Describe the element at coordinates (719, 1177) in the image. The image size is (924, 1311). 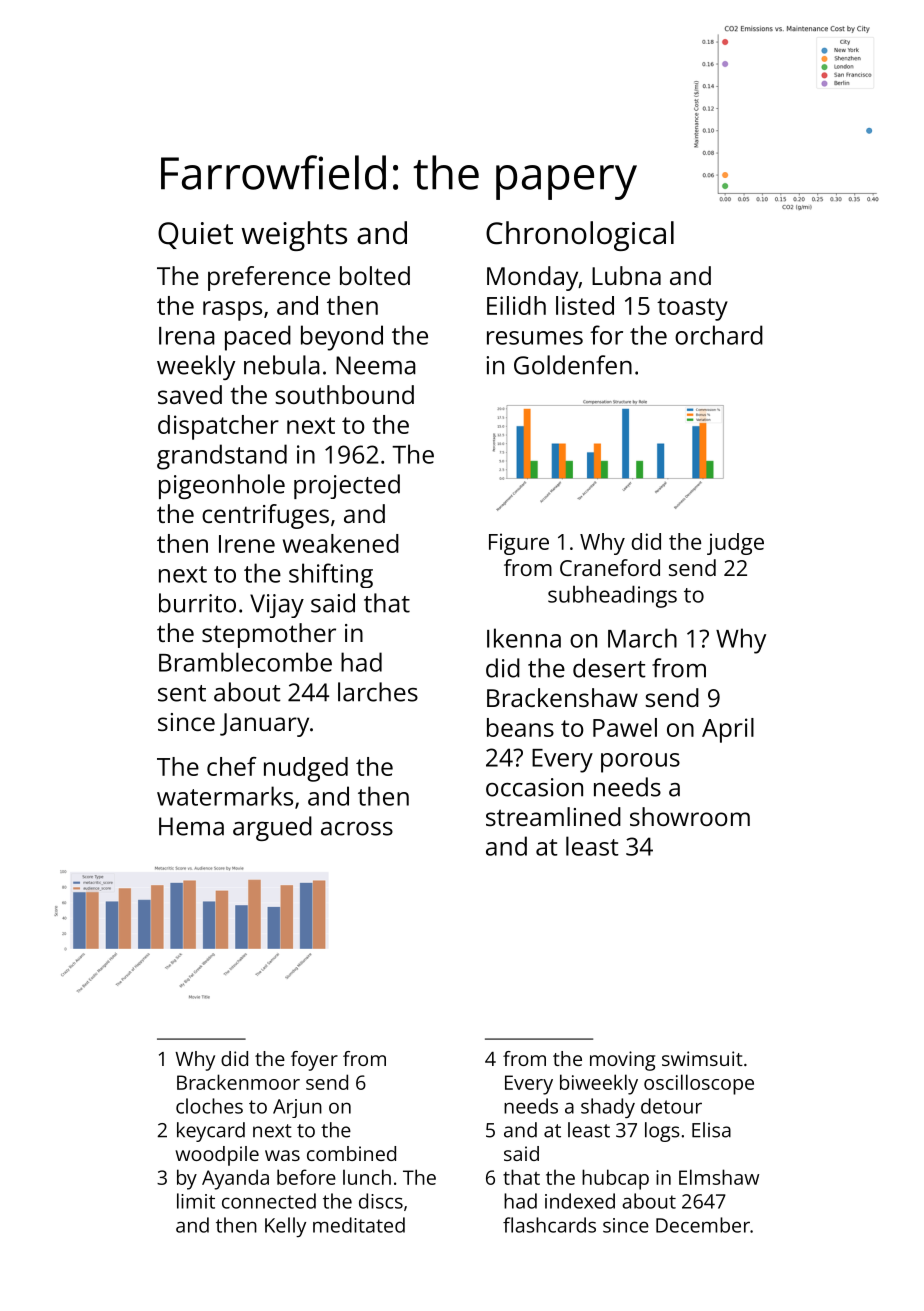
I see `Elmshaw` at that location.
